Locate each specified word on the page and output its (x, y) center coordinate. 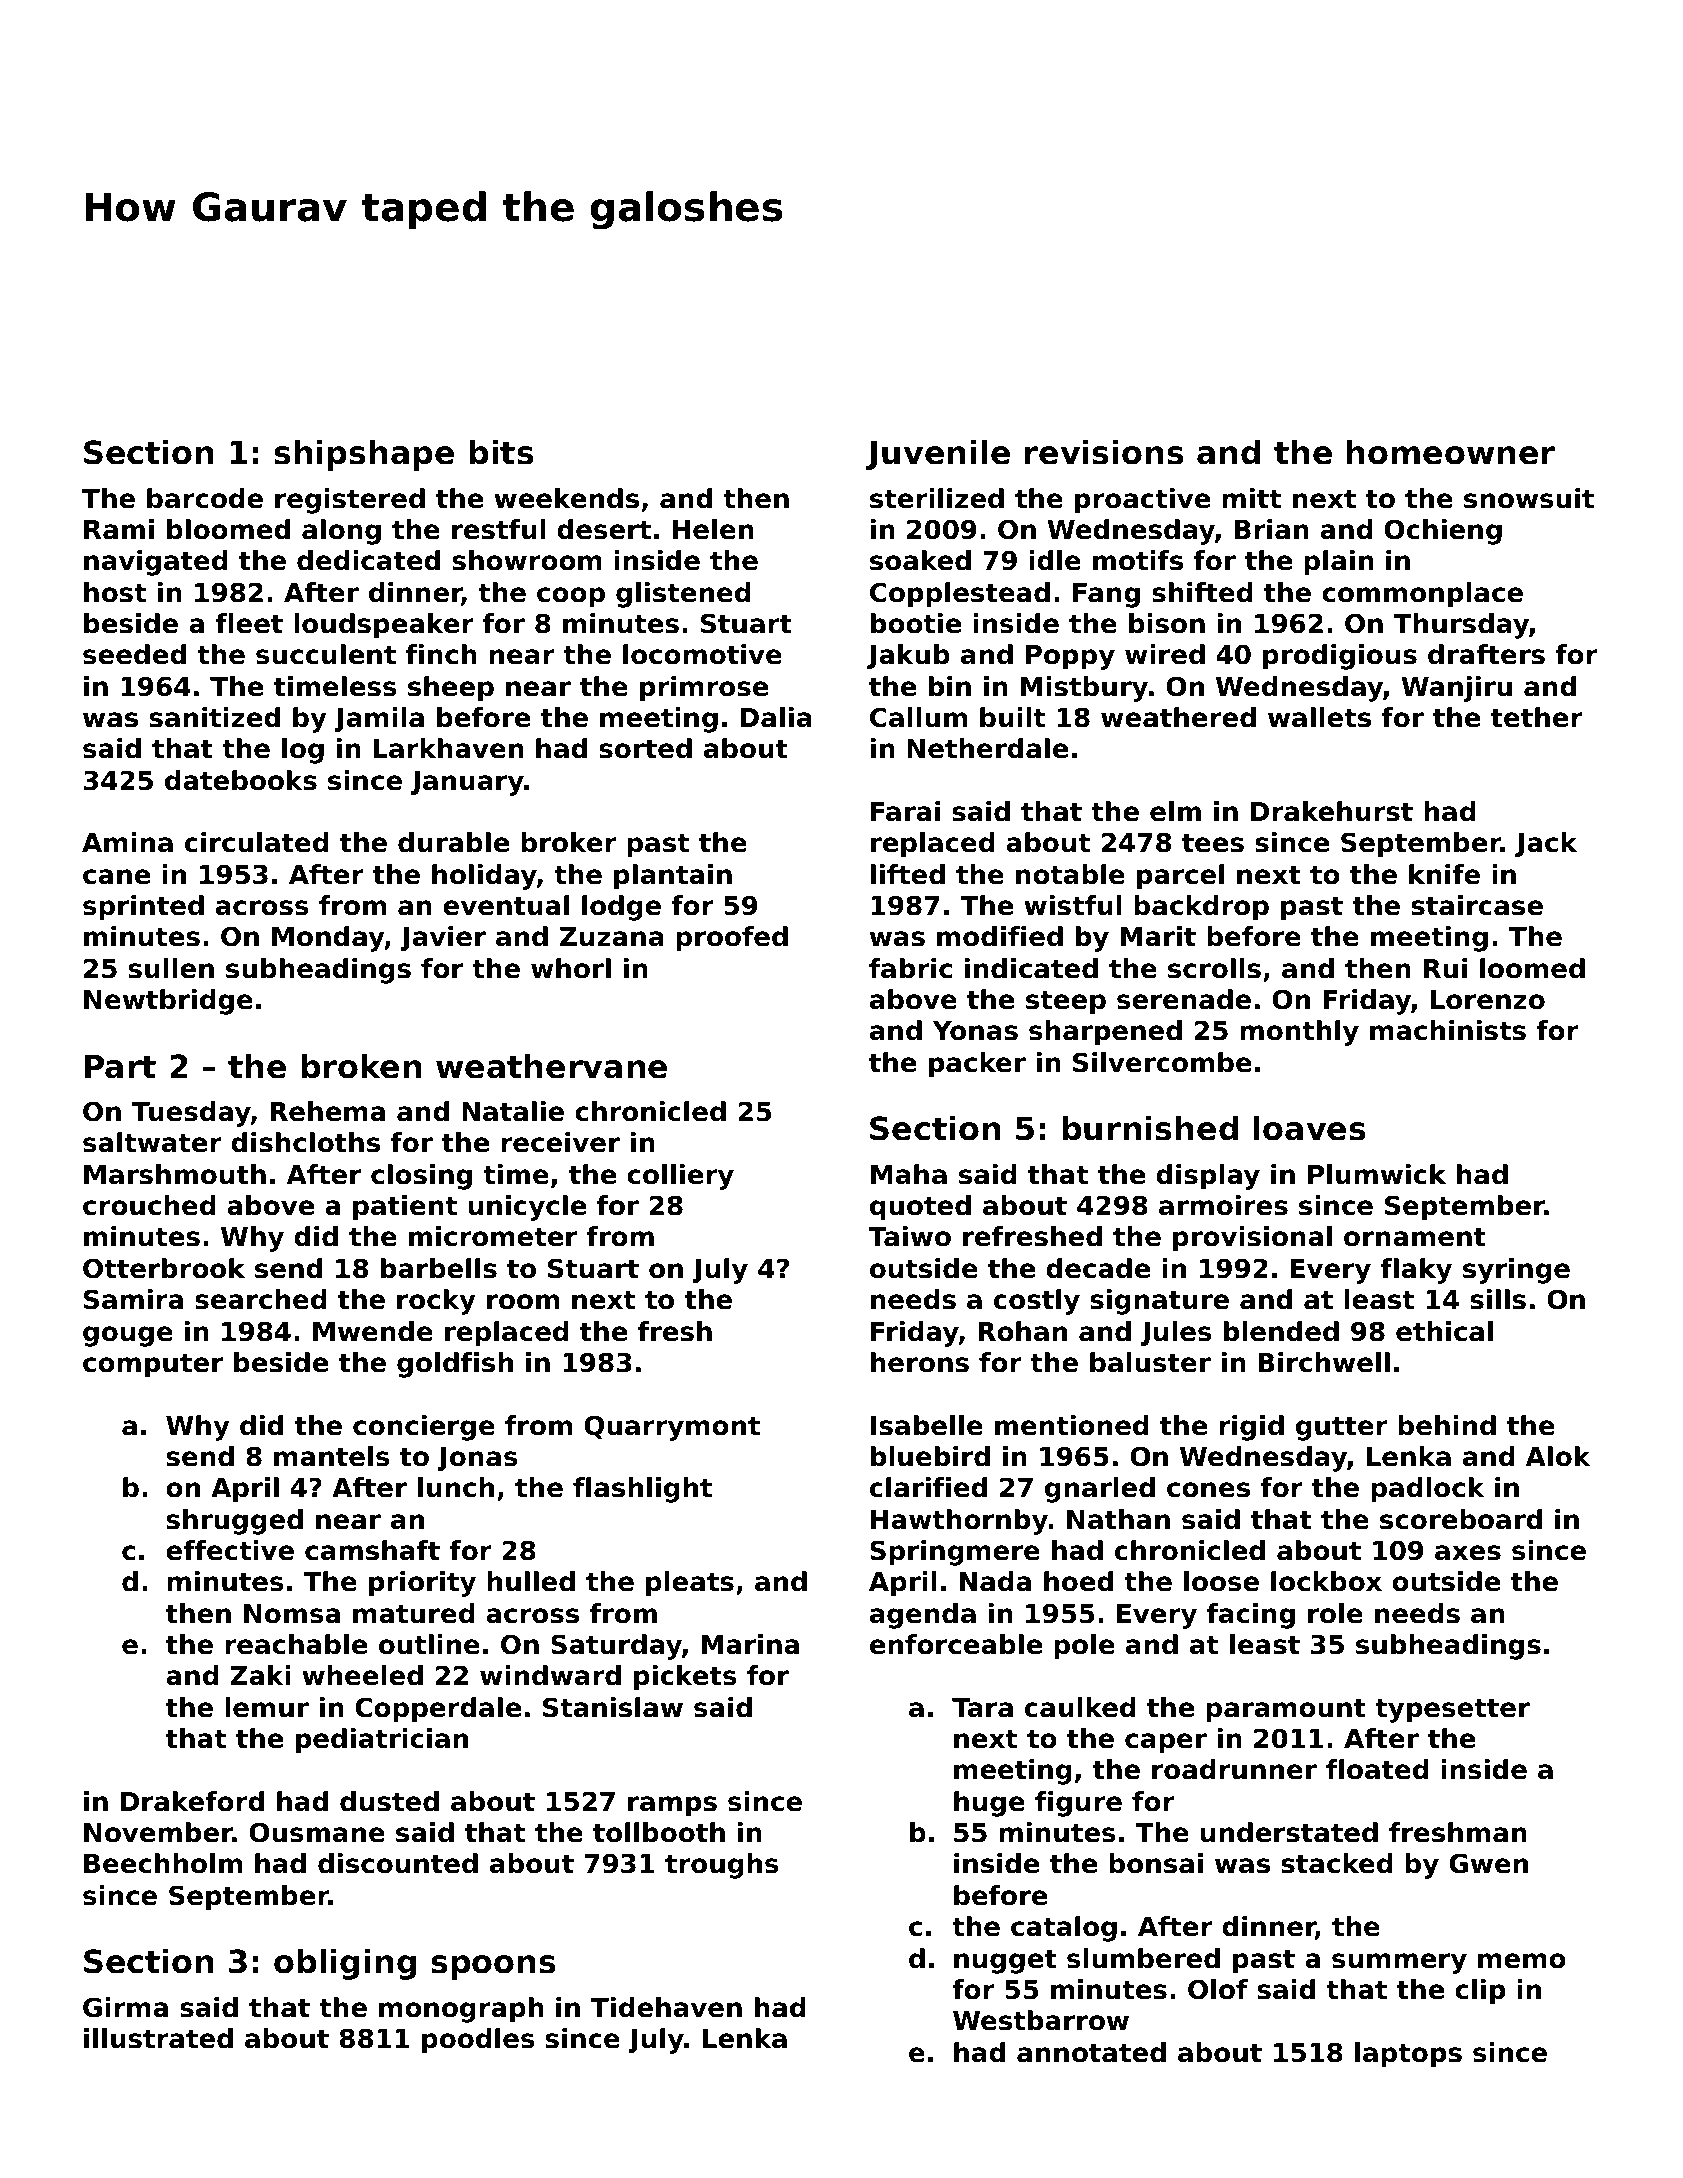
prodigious (1340, 657)
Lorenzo (1488, 1000)
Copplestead (960, 595)
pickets (685, 1678)
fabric (910, 968)
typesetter (1452, 1710)
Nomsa (292, 1614)
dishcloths (305, 1142)
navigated (156, 563)
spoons (493, 1967)
